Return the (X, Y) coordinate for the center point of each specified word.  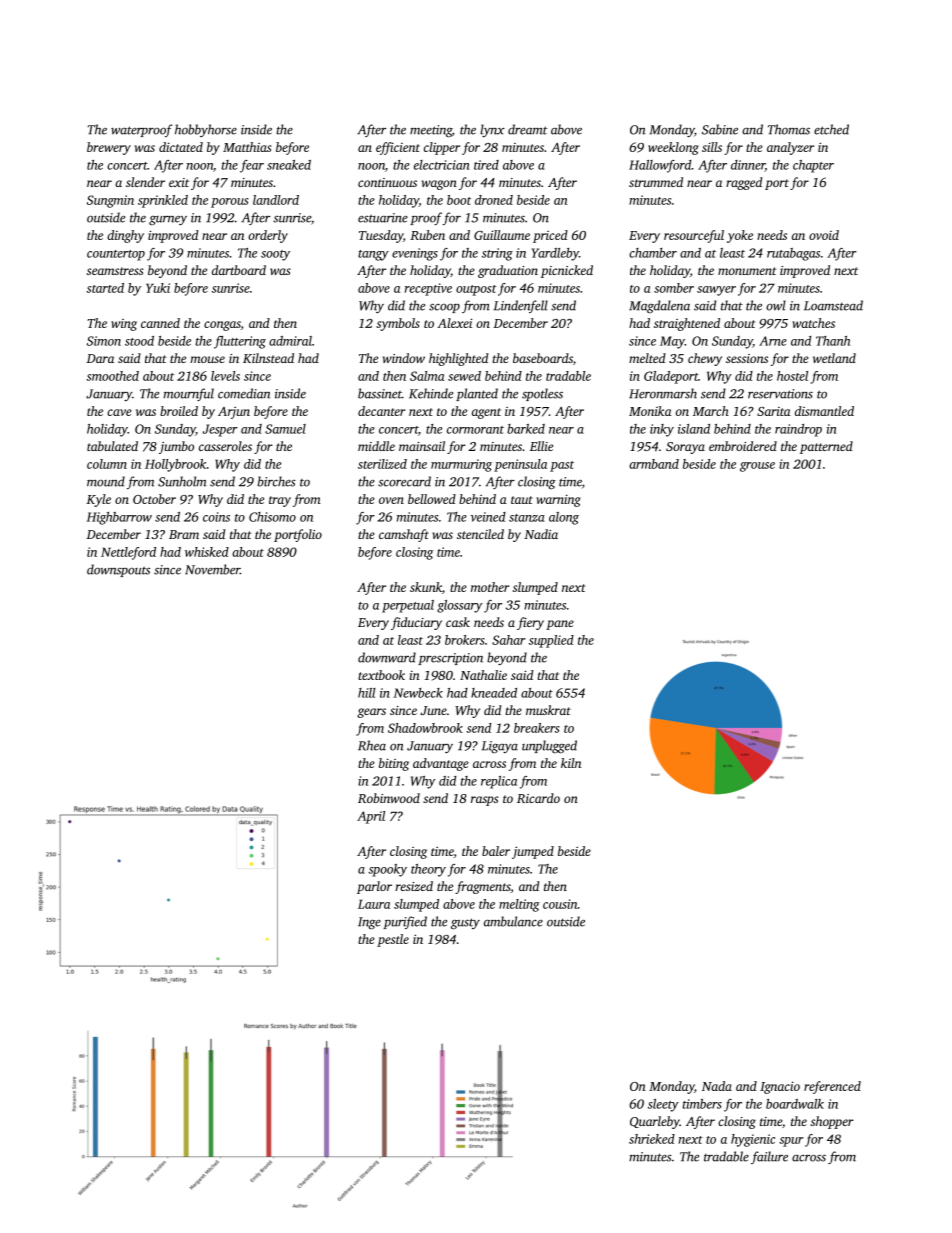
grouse (757, 467)
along (564, 518)
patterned (826, 447)
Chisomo (272, 517)
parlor (374, 887)
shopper (832, 1122)
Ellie (541, 446)
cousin (560, 904)
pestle (393, 940)
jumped (533, 852)
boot (459, 200)
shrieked (652, 1139)
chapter (813, 166)
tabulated (112, 446)
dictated (181, 147)
